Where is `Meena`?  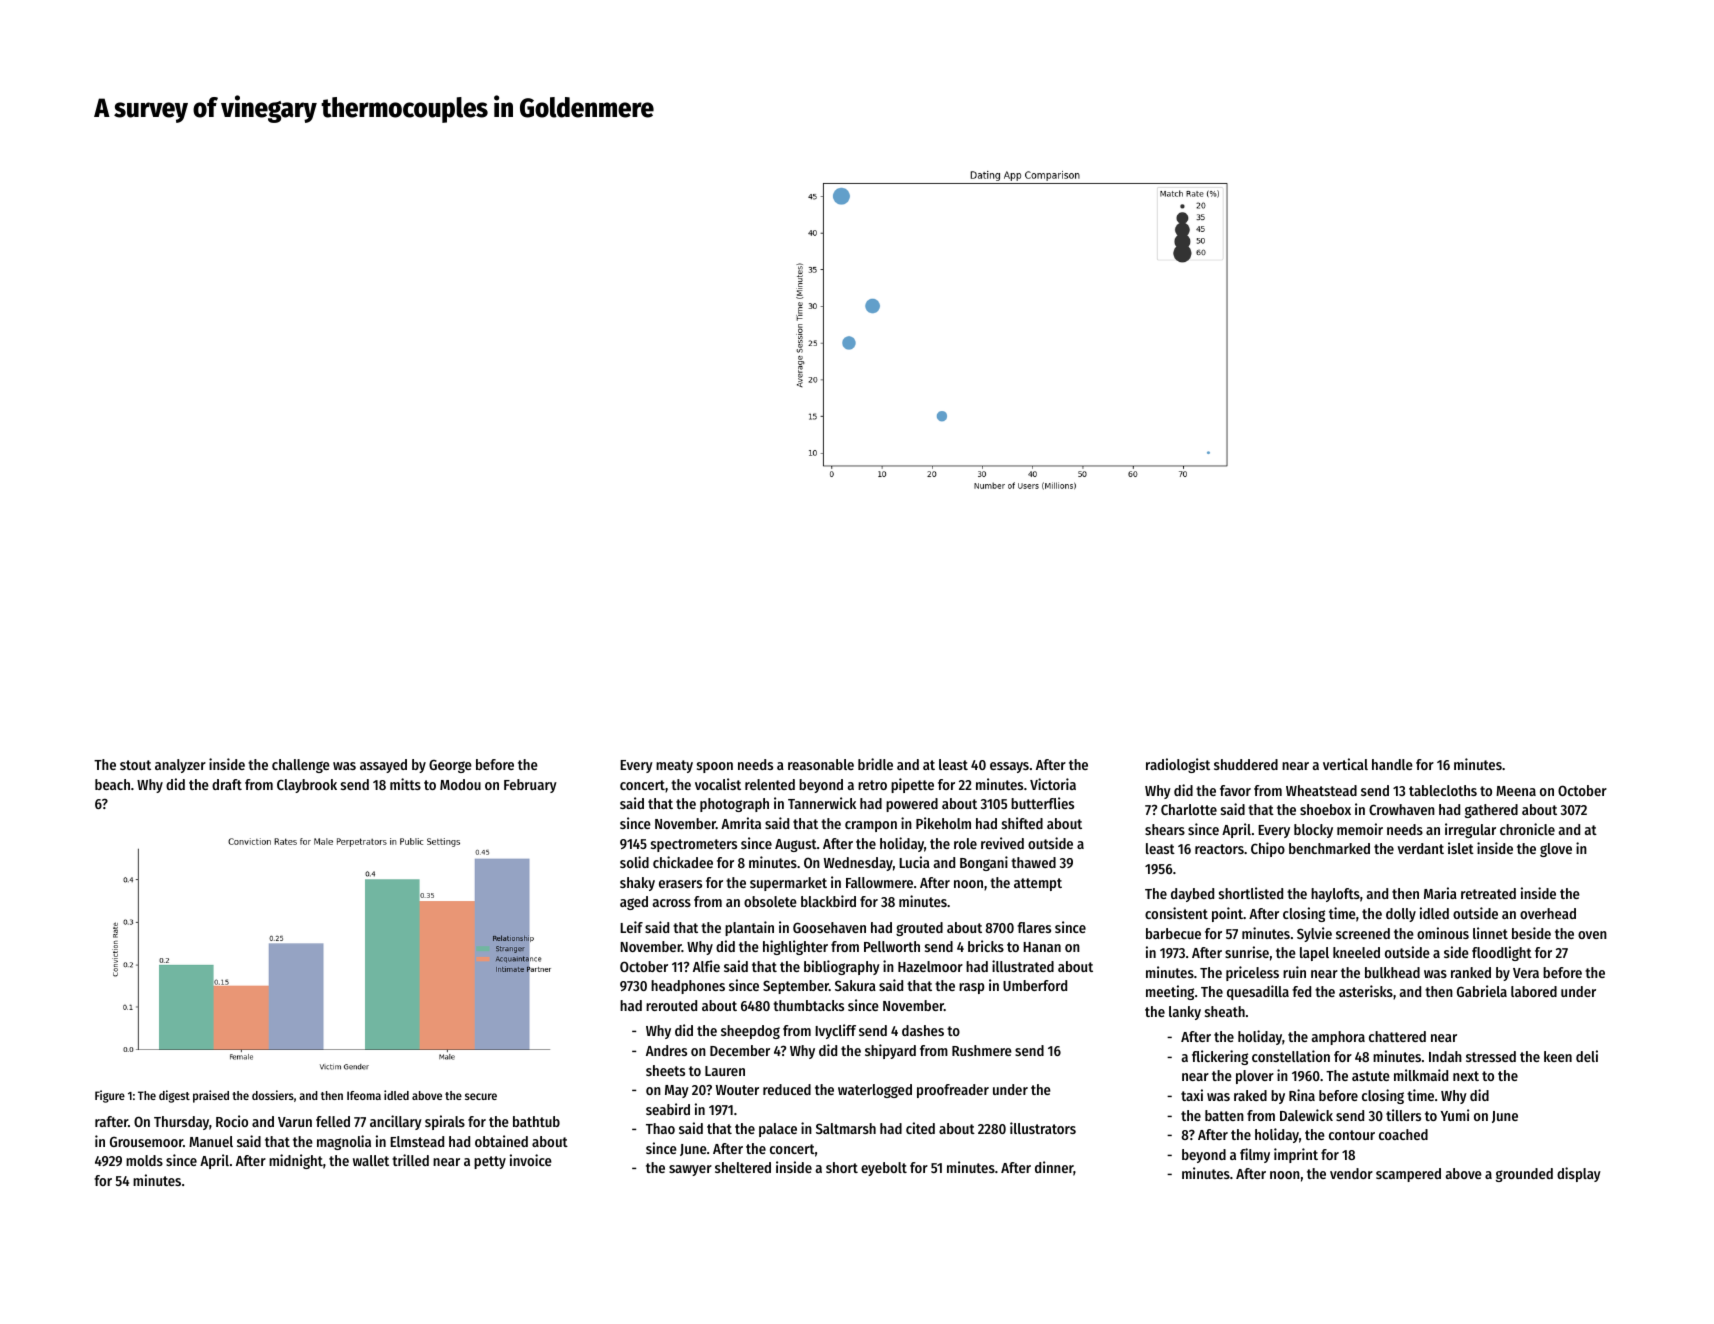
Meena is located at coordinates (1516, 791).
